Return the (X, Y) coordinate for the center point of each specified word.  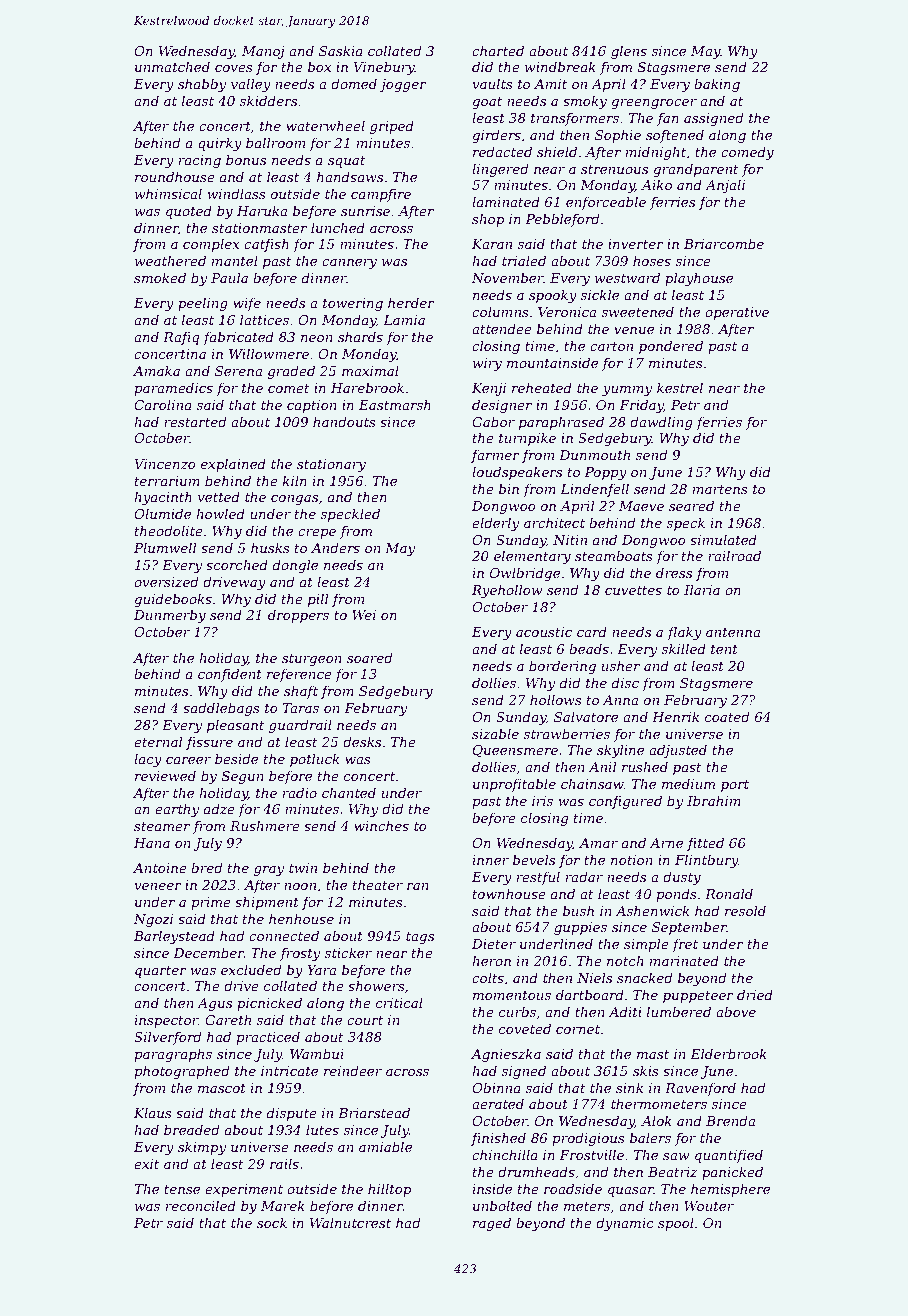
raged (492, 1224)
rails (284, 1163)
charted (498, 50)
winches (381, 825)
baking (717, 85)
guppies (580, 928)
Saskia (341, 50)
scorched (237, 564)
